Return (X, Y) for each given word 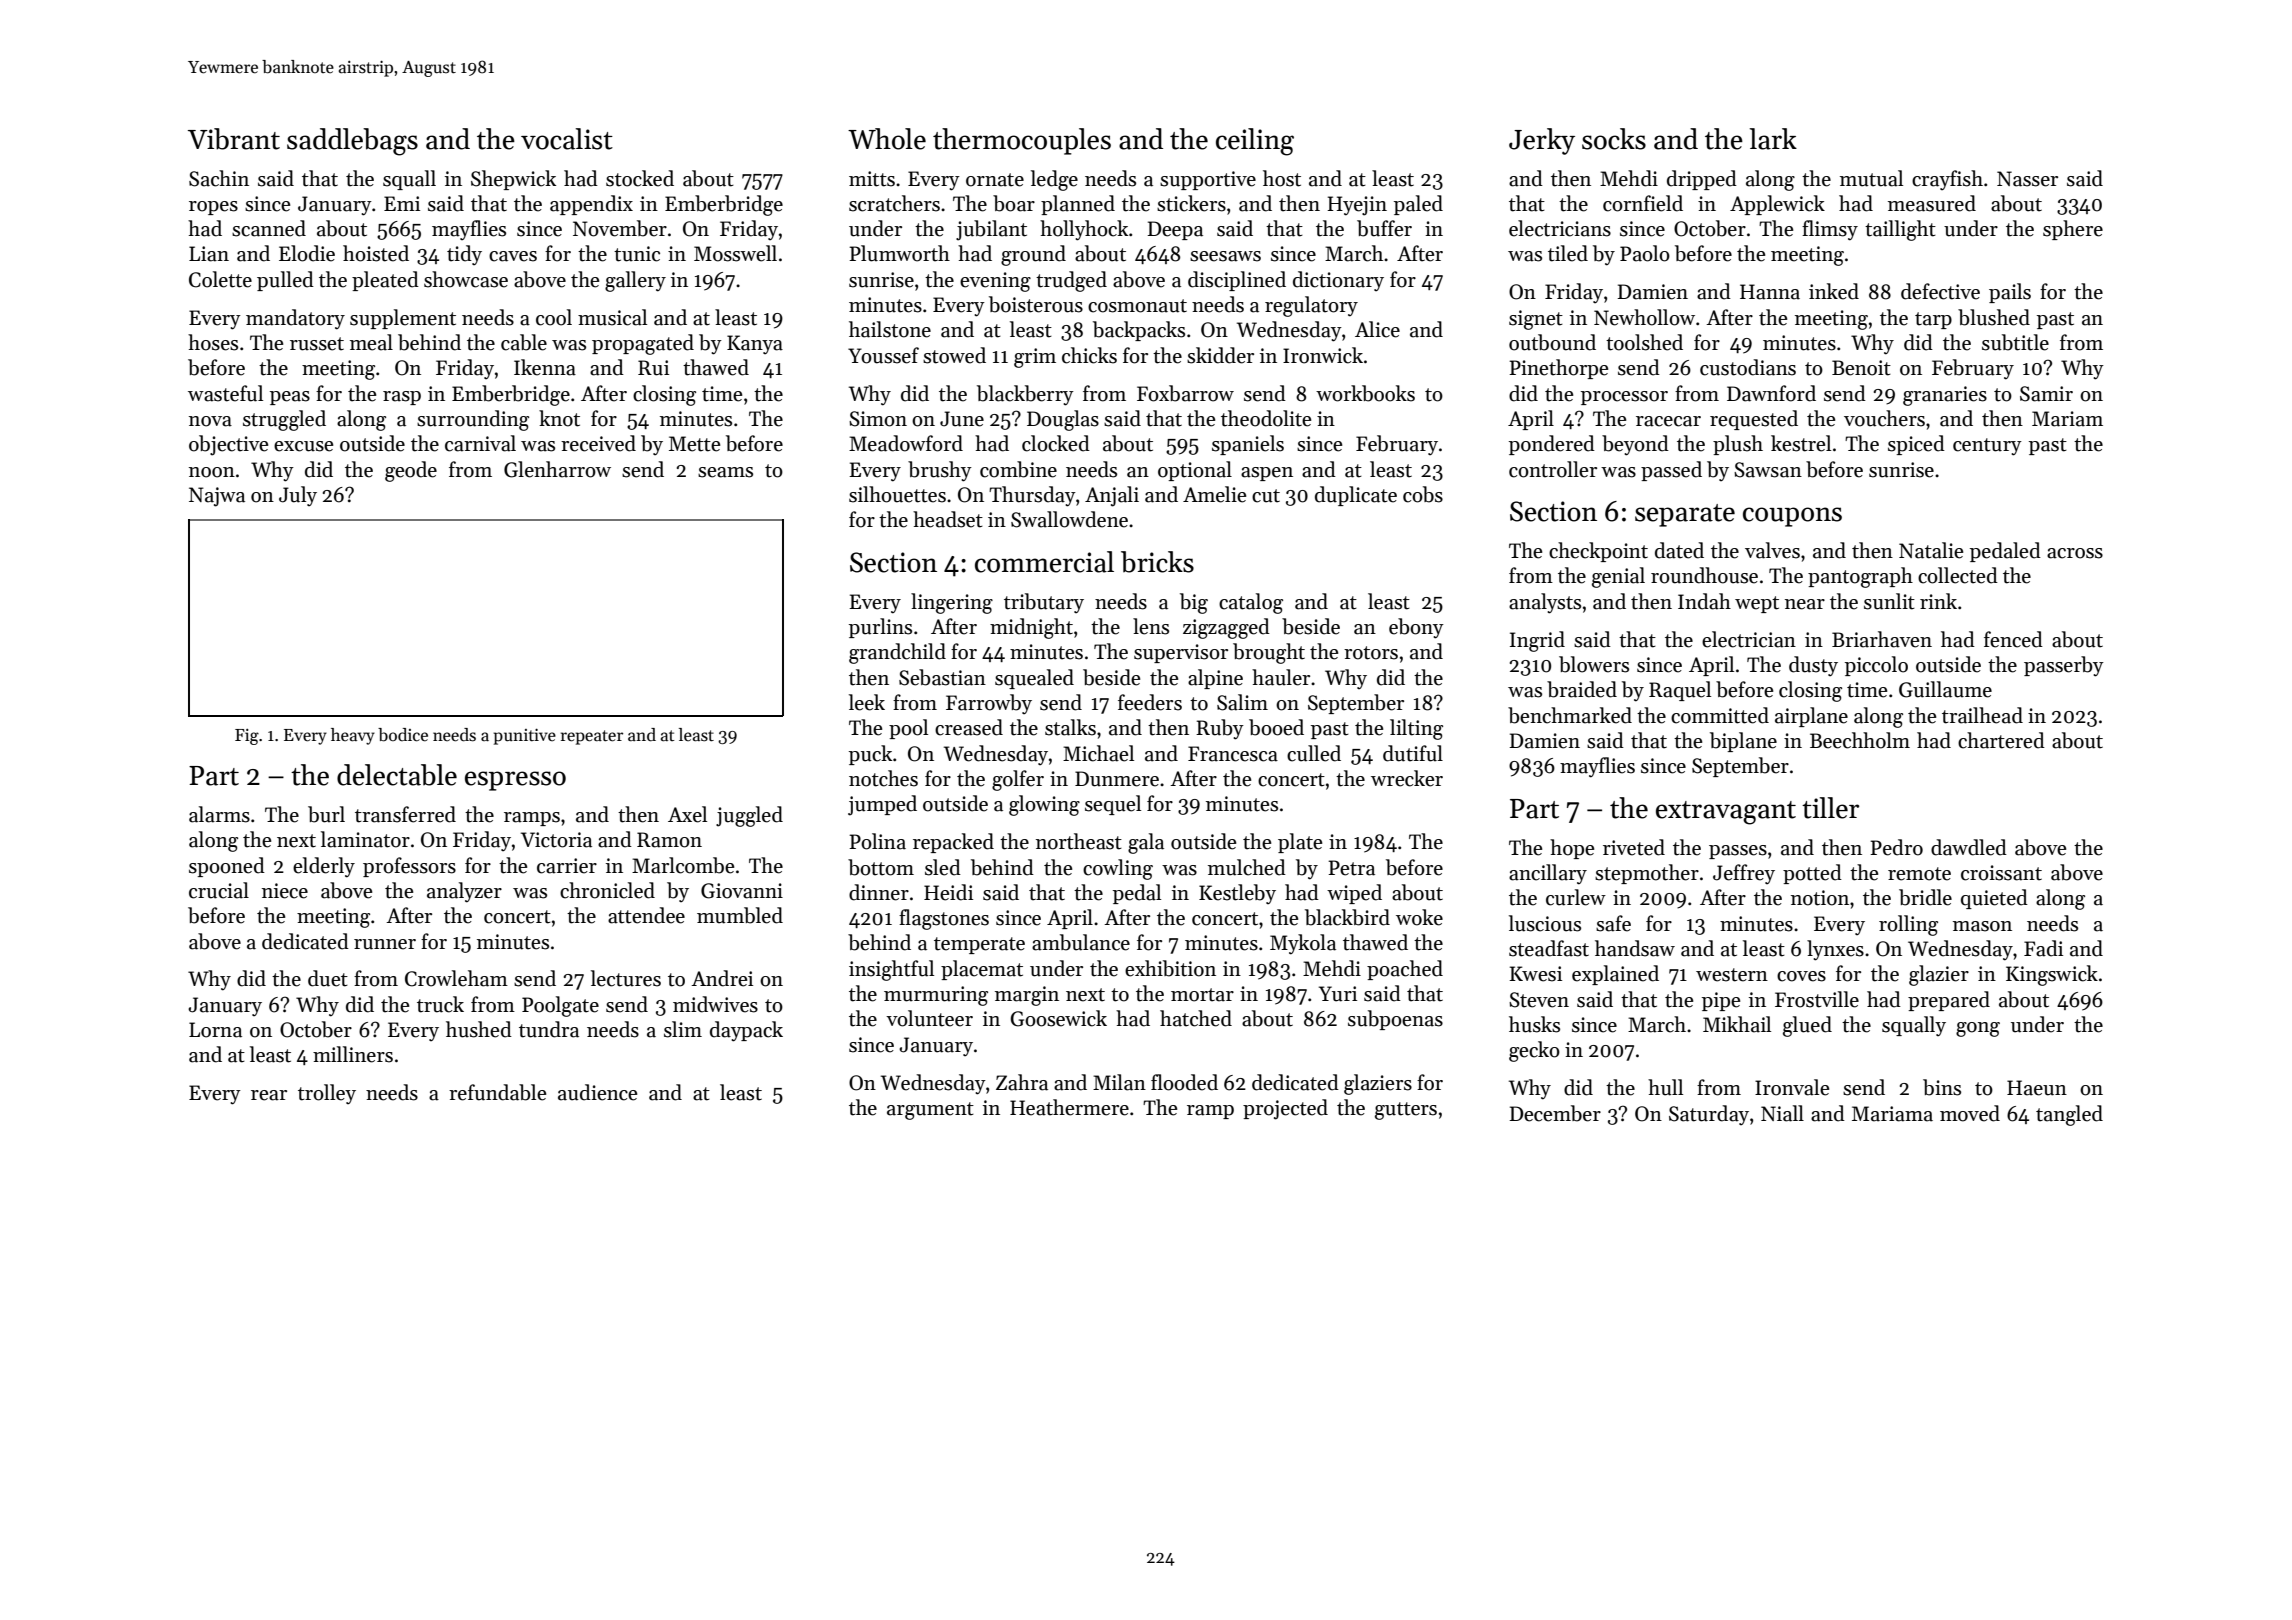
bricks (1157, 562)
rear (269, 1095)
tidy (464, 255)
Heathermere (1069, 1107)
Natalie (1931, 550)
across (2075, 553)
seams (725, 472)
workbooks (1365, 393)
